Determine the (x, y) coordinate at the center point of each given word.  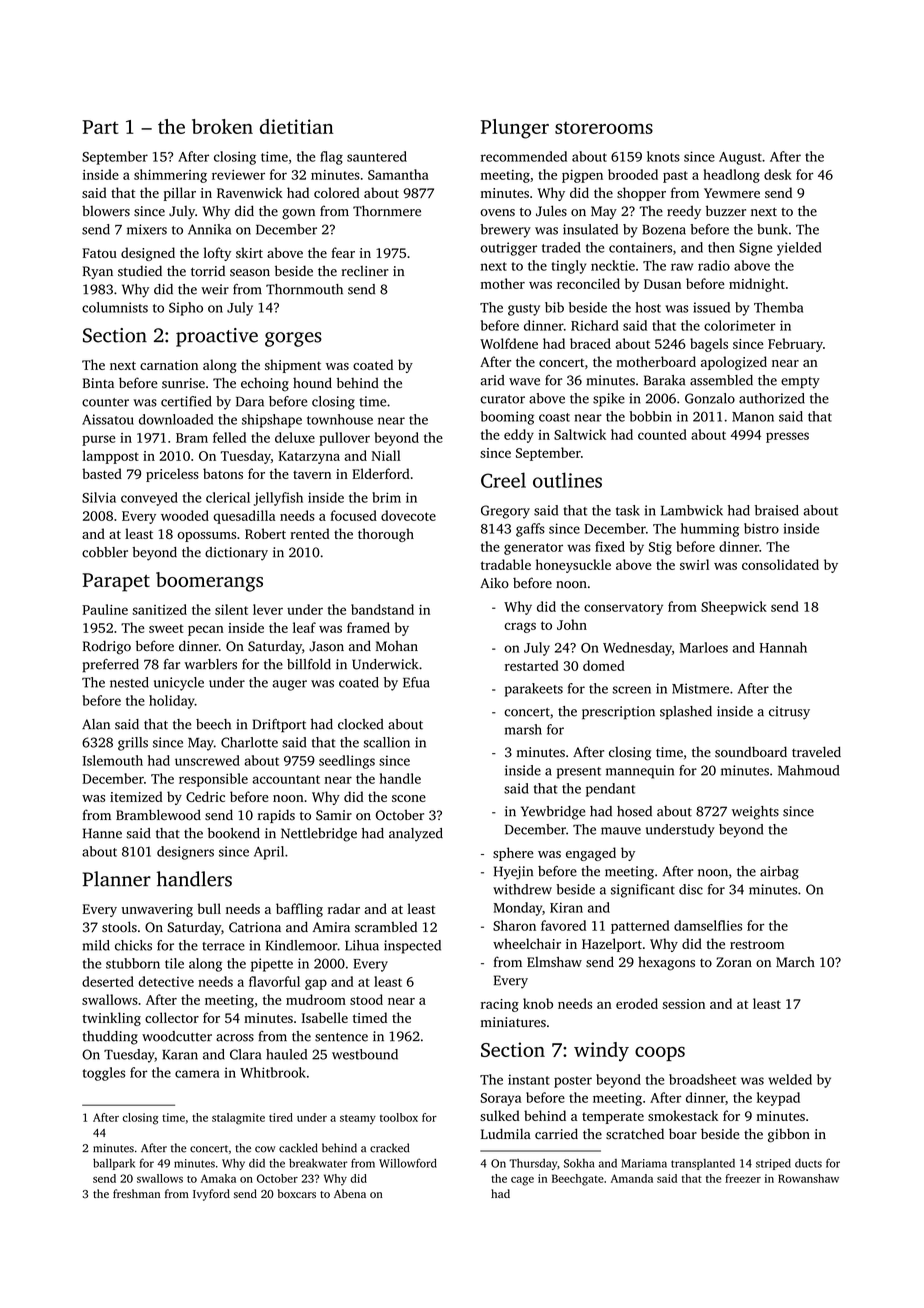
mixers (147, 229)
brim (386, 497)
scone (409, 798)
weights (755, 813)
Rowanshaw (808, 1178)
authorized (772, 398)
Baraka (665, 380)
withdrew (522, 889)
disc (691, 889)
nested (129, 682)
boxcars (297, 1193)
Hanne (102, 833)
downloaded (176, 419)
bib (554, 307)
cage (522, 1181)
